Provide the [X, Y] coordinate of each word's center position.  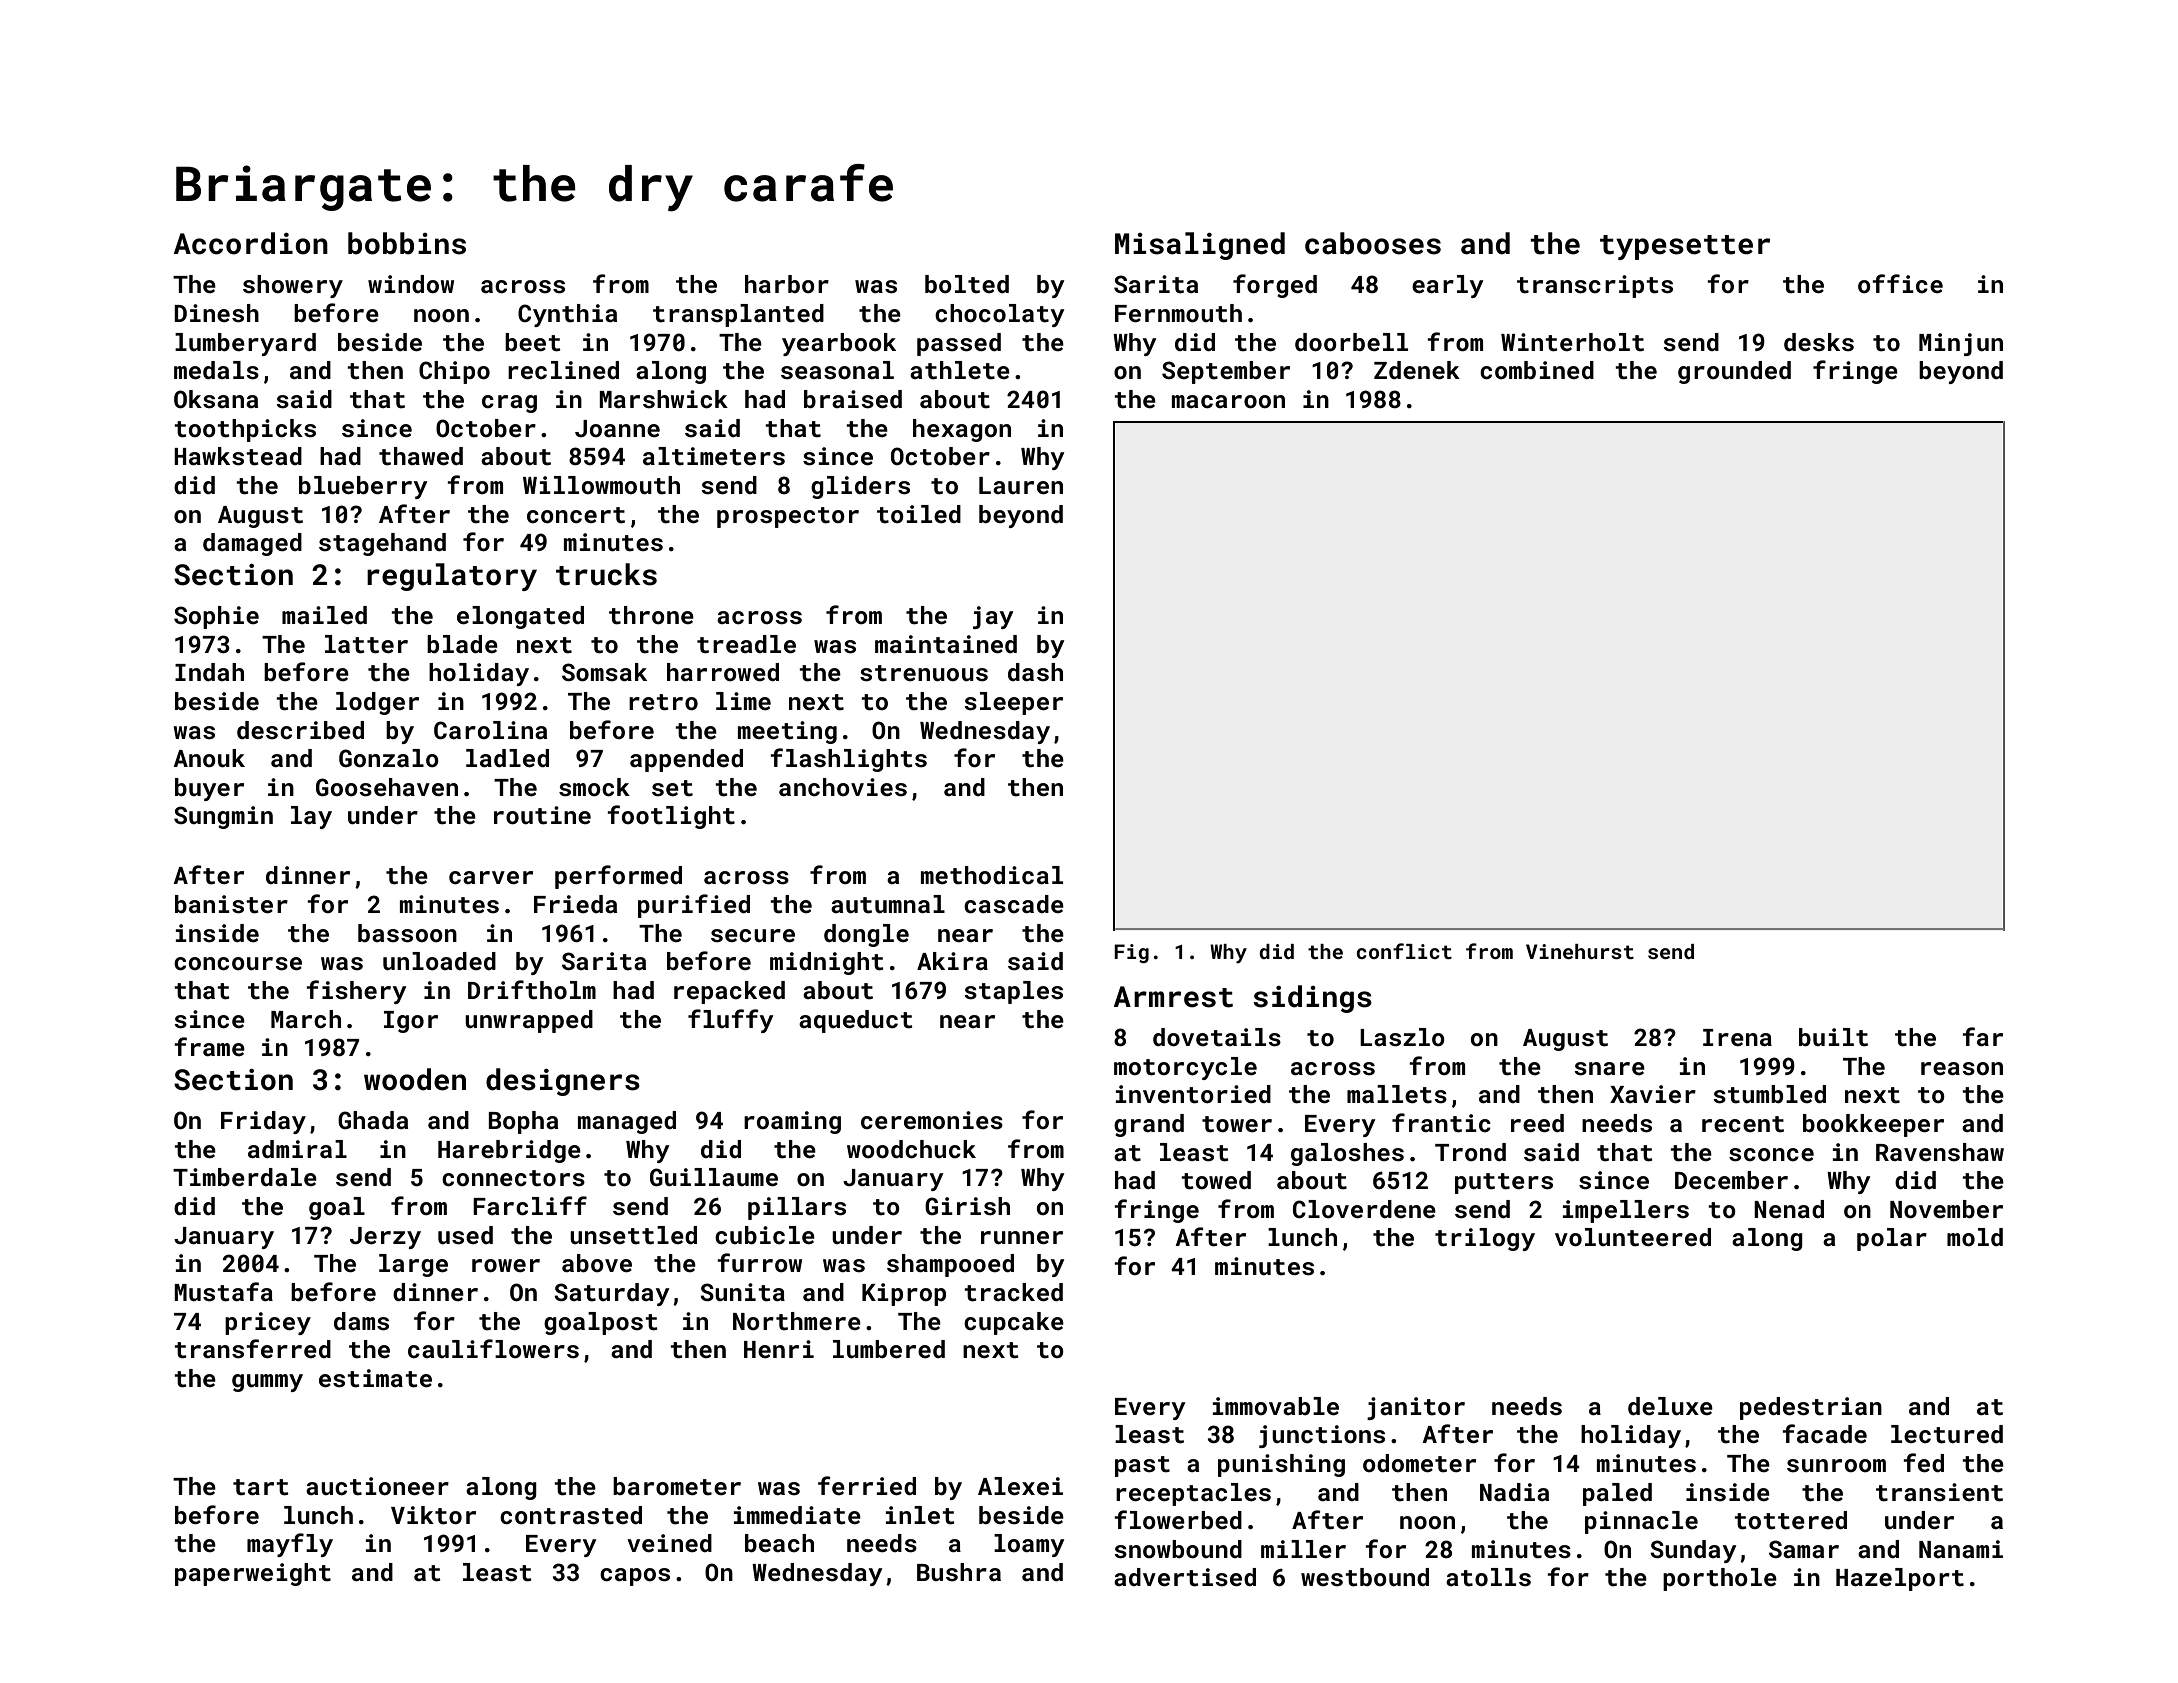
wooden [415, 1079]
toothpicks [245, 430]
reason [1962, 1069]
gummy [267, 1383]
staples [1013, 992]
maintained [946, 644]
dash [1035, 672]
